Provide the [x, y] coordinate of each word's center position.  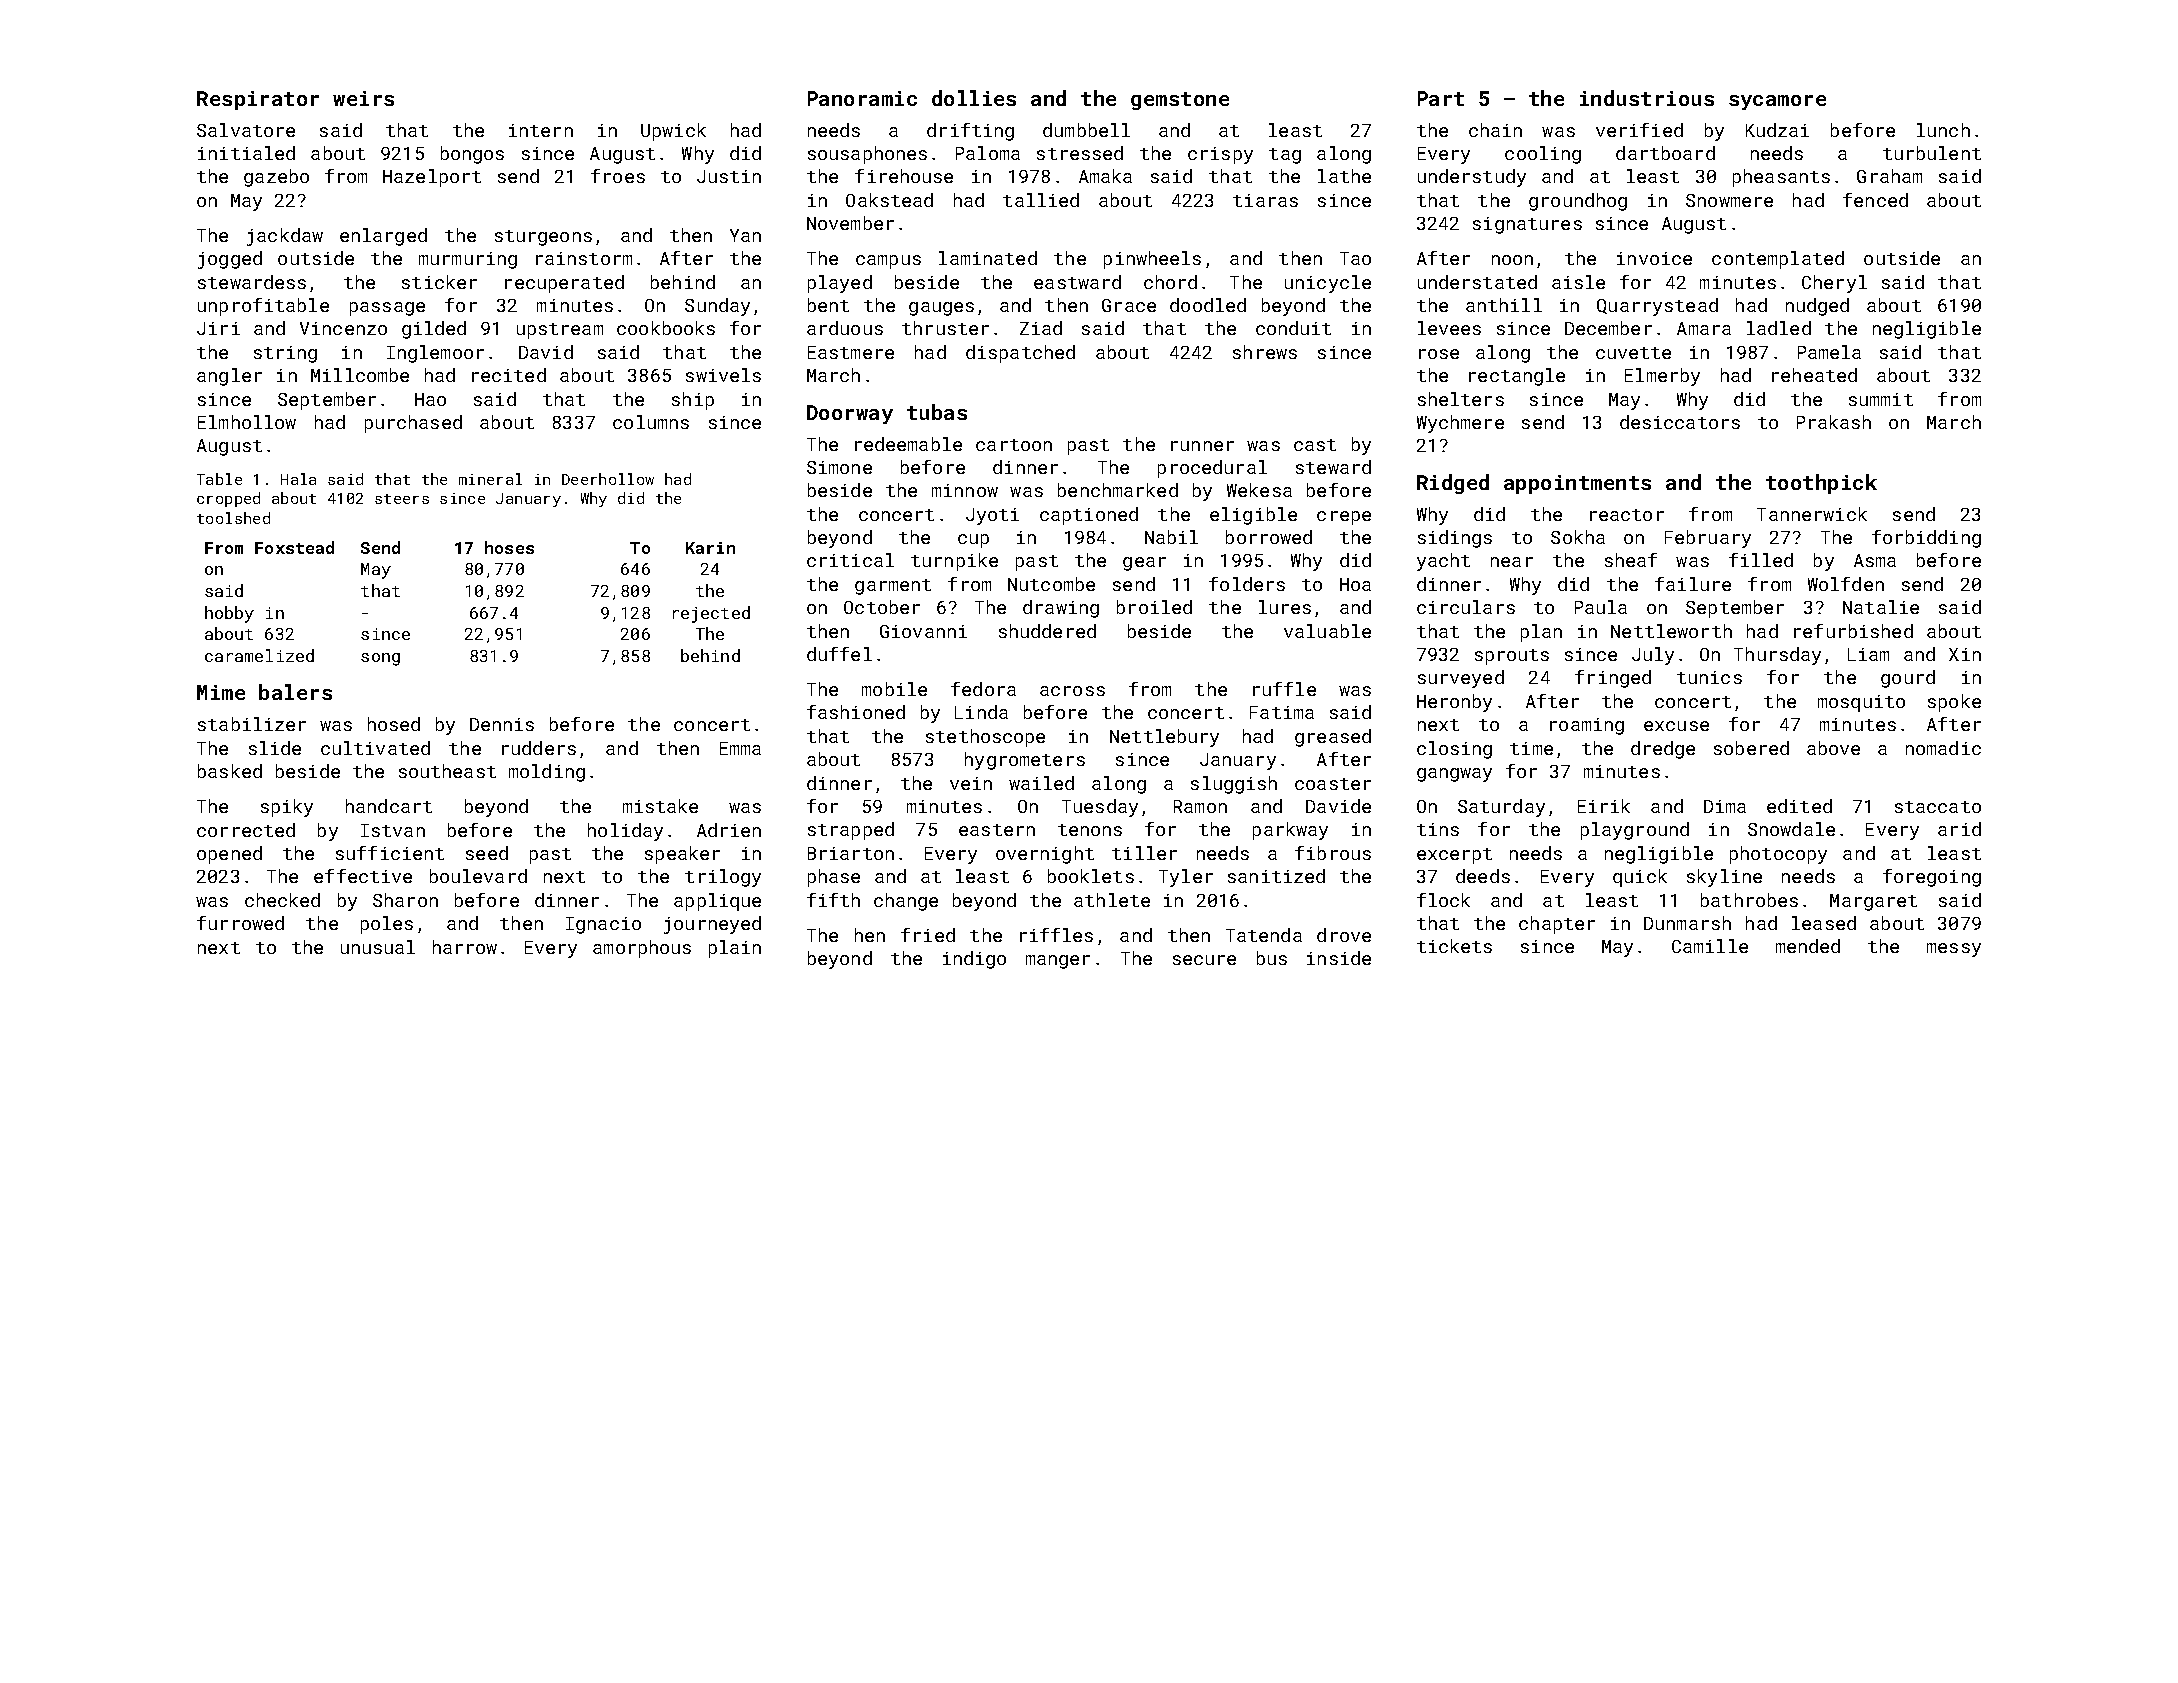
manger [1058, 962]
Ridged [1453, 484]
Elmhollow [247, 422]
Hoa [1355, 584]
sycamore [1777, 102]
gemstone [1180, 101]
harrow [465, 947]
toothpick [1821, 484]
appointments [1577, 484]
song [380, 659]
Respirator [258, 100]
